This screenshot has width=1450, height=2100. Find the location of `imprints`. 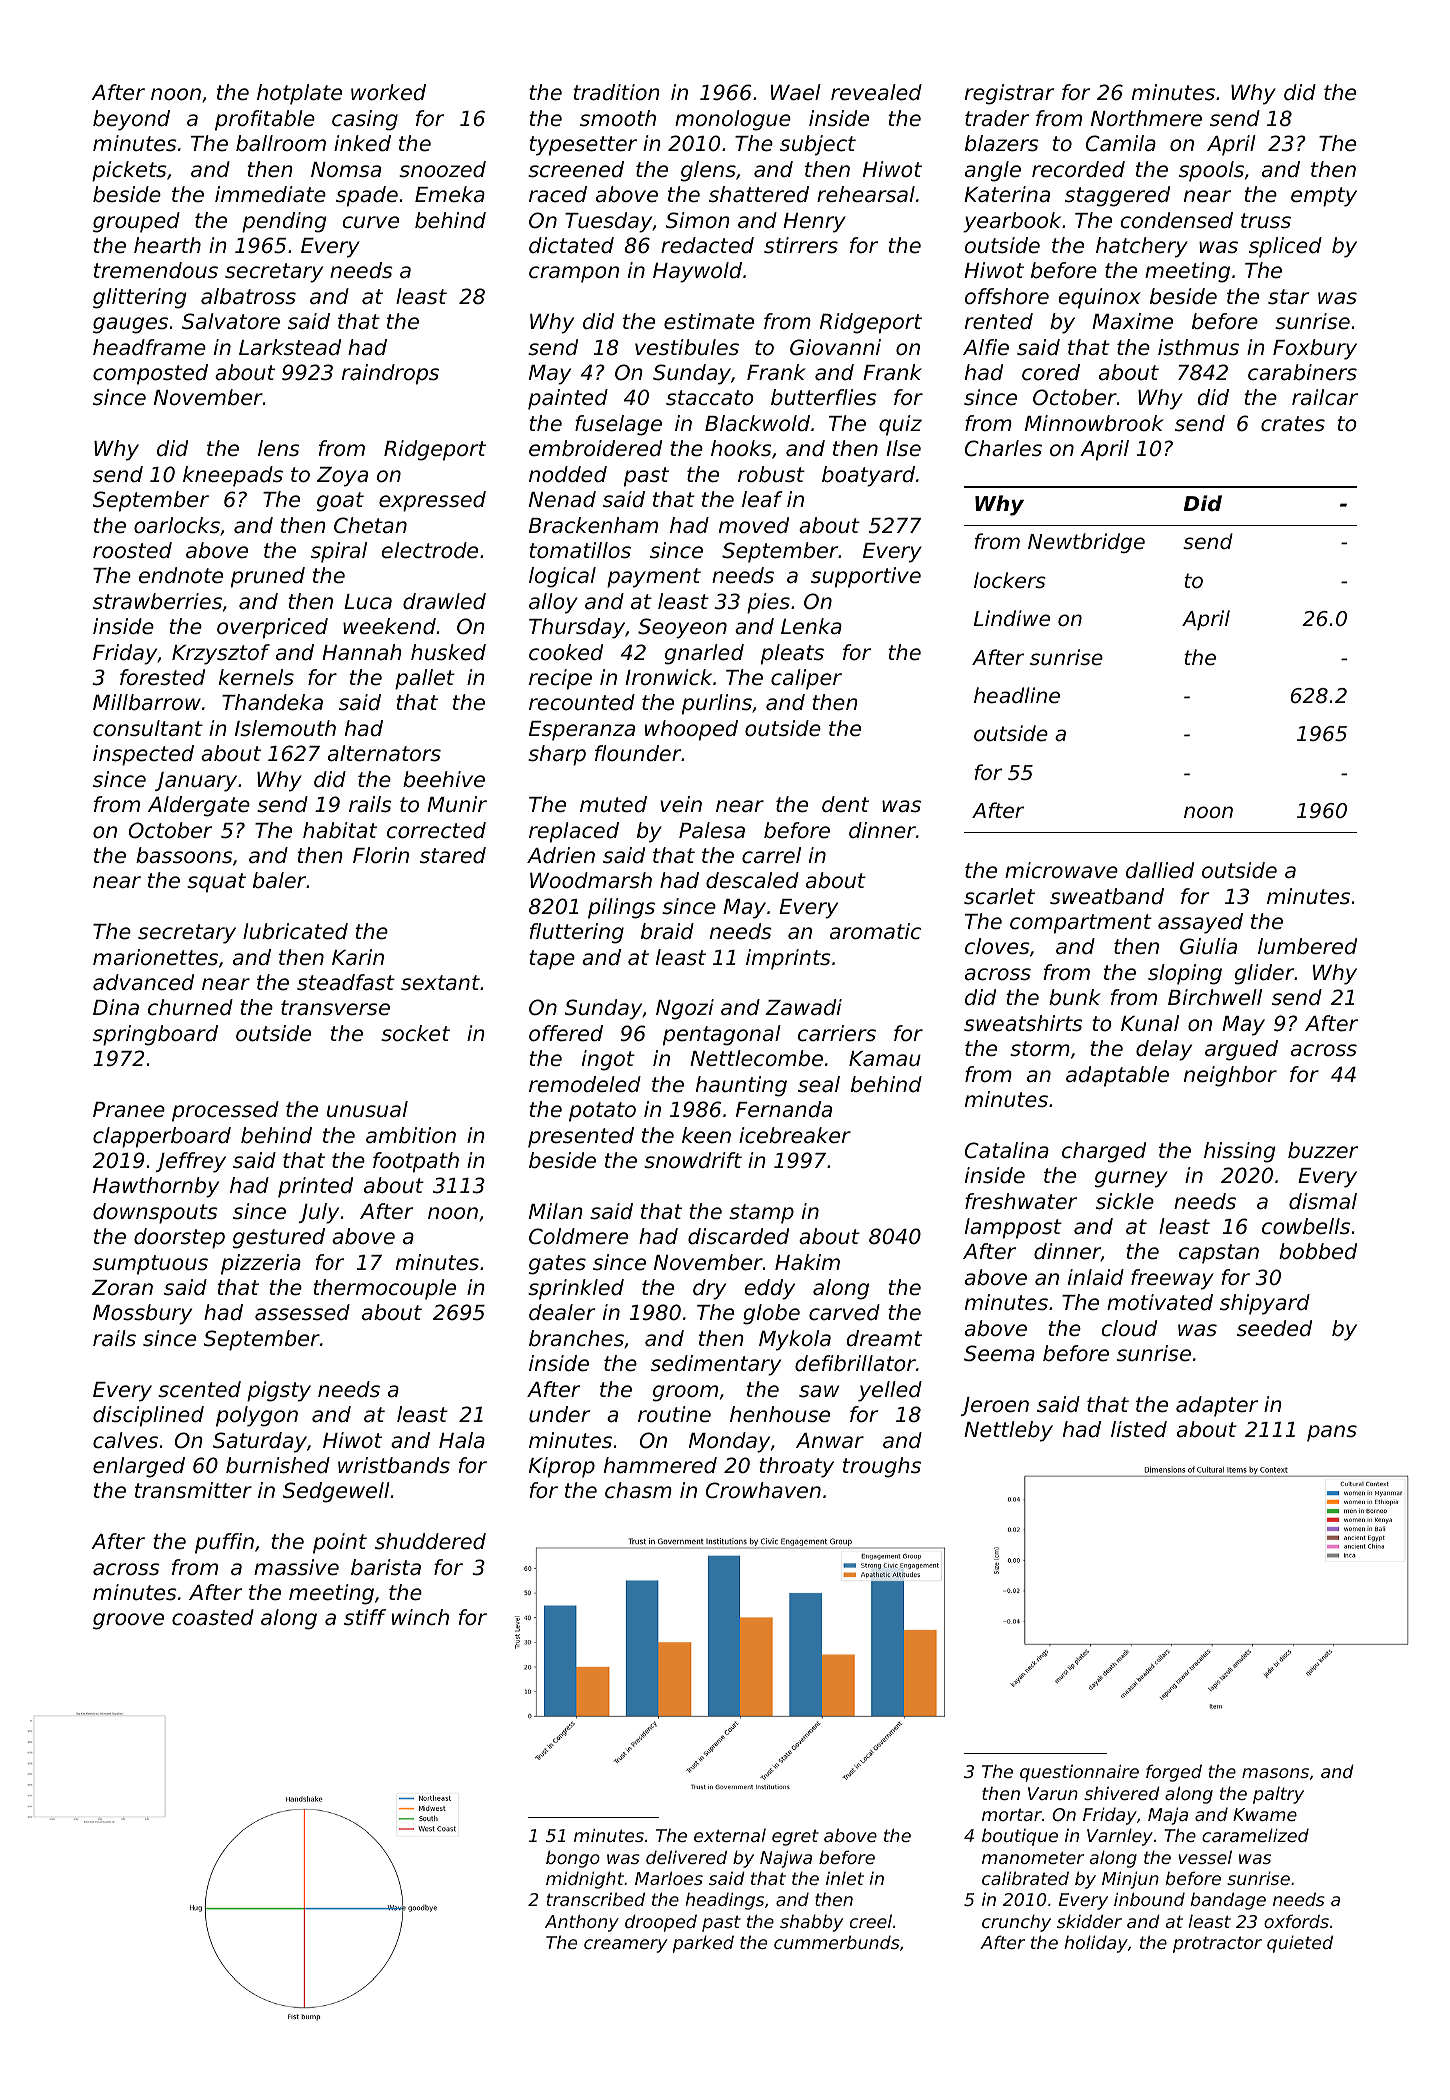

imprints is located at coordinates (788, 959).
